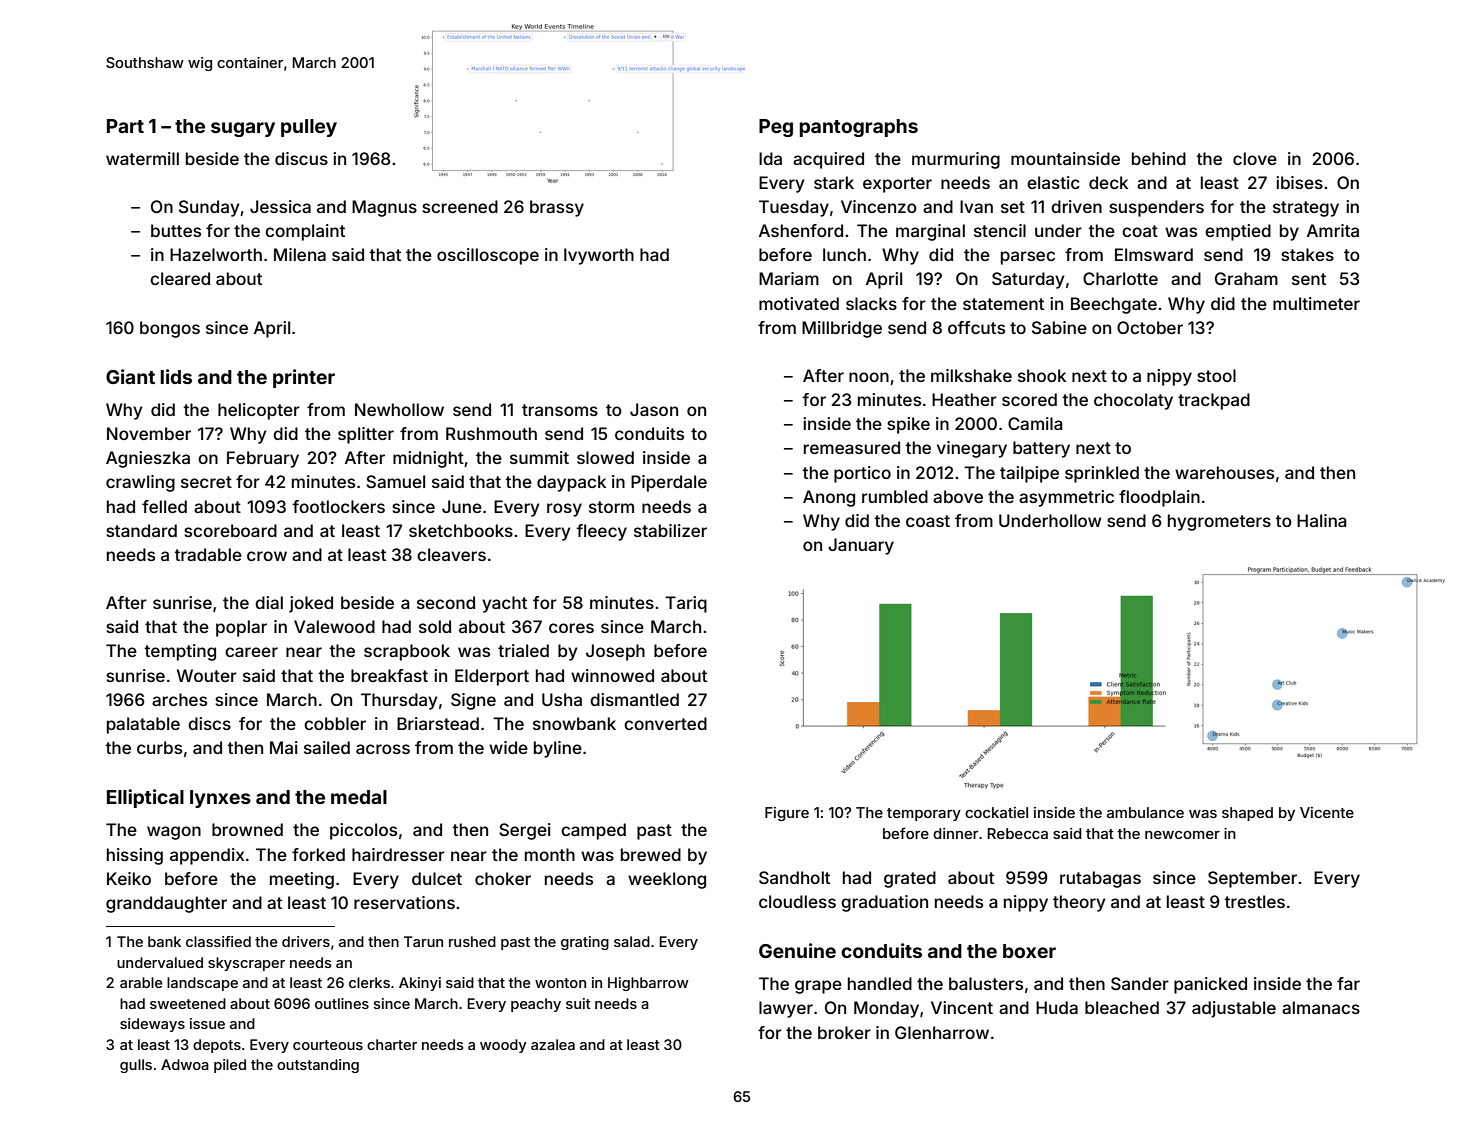 This screenshot has width=1466, height=1133. I want to click on tailpipe, so click(1029, 474).
